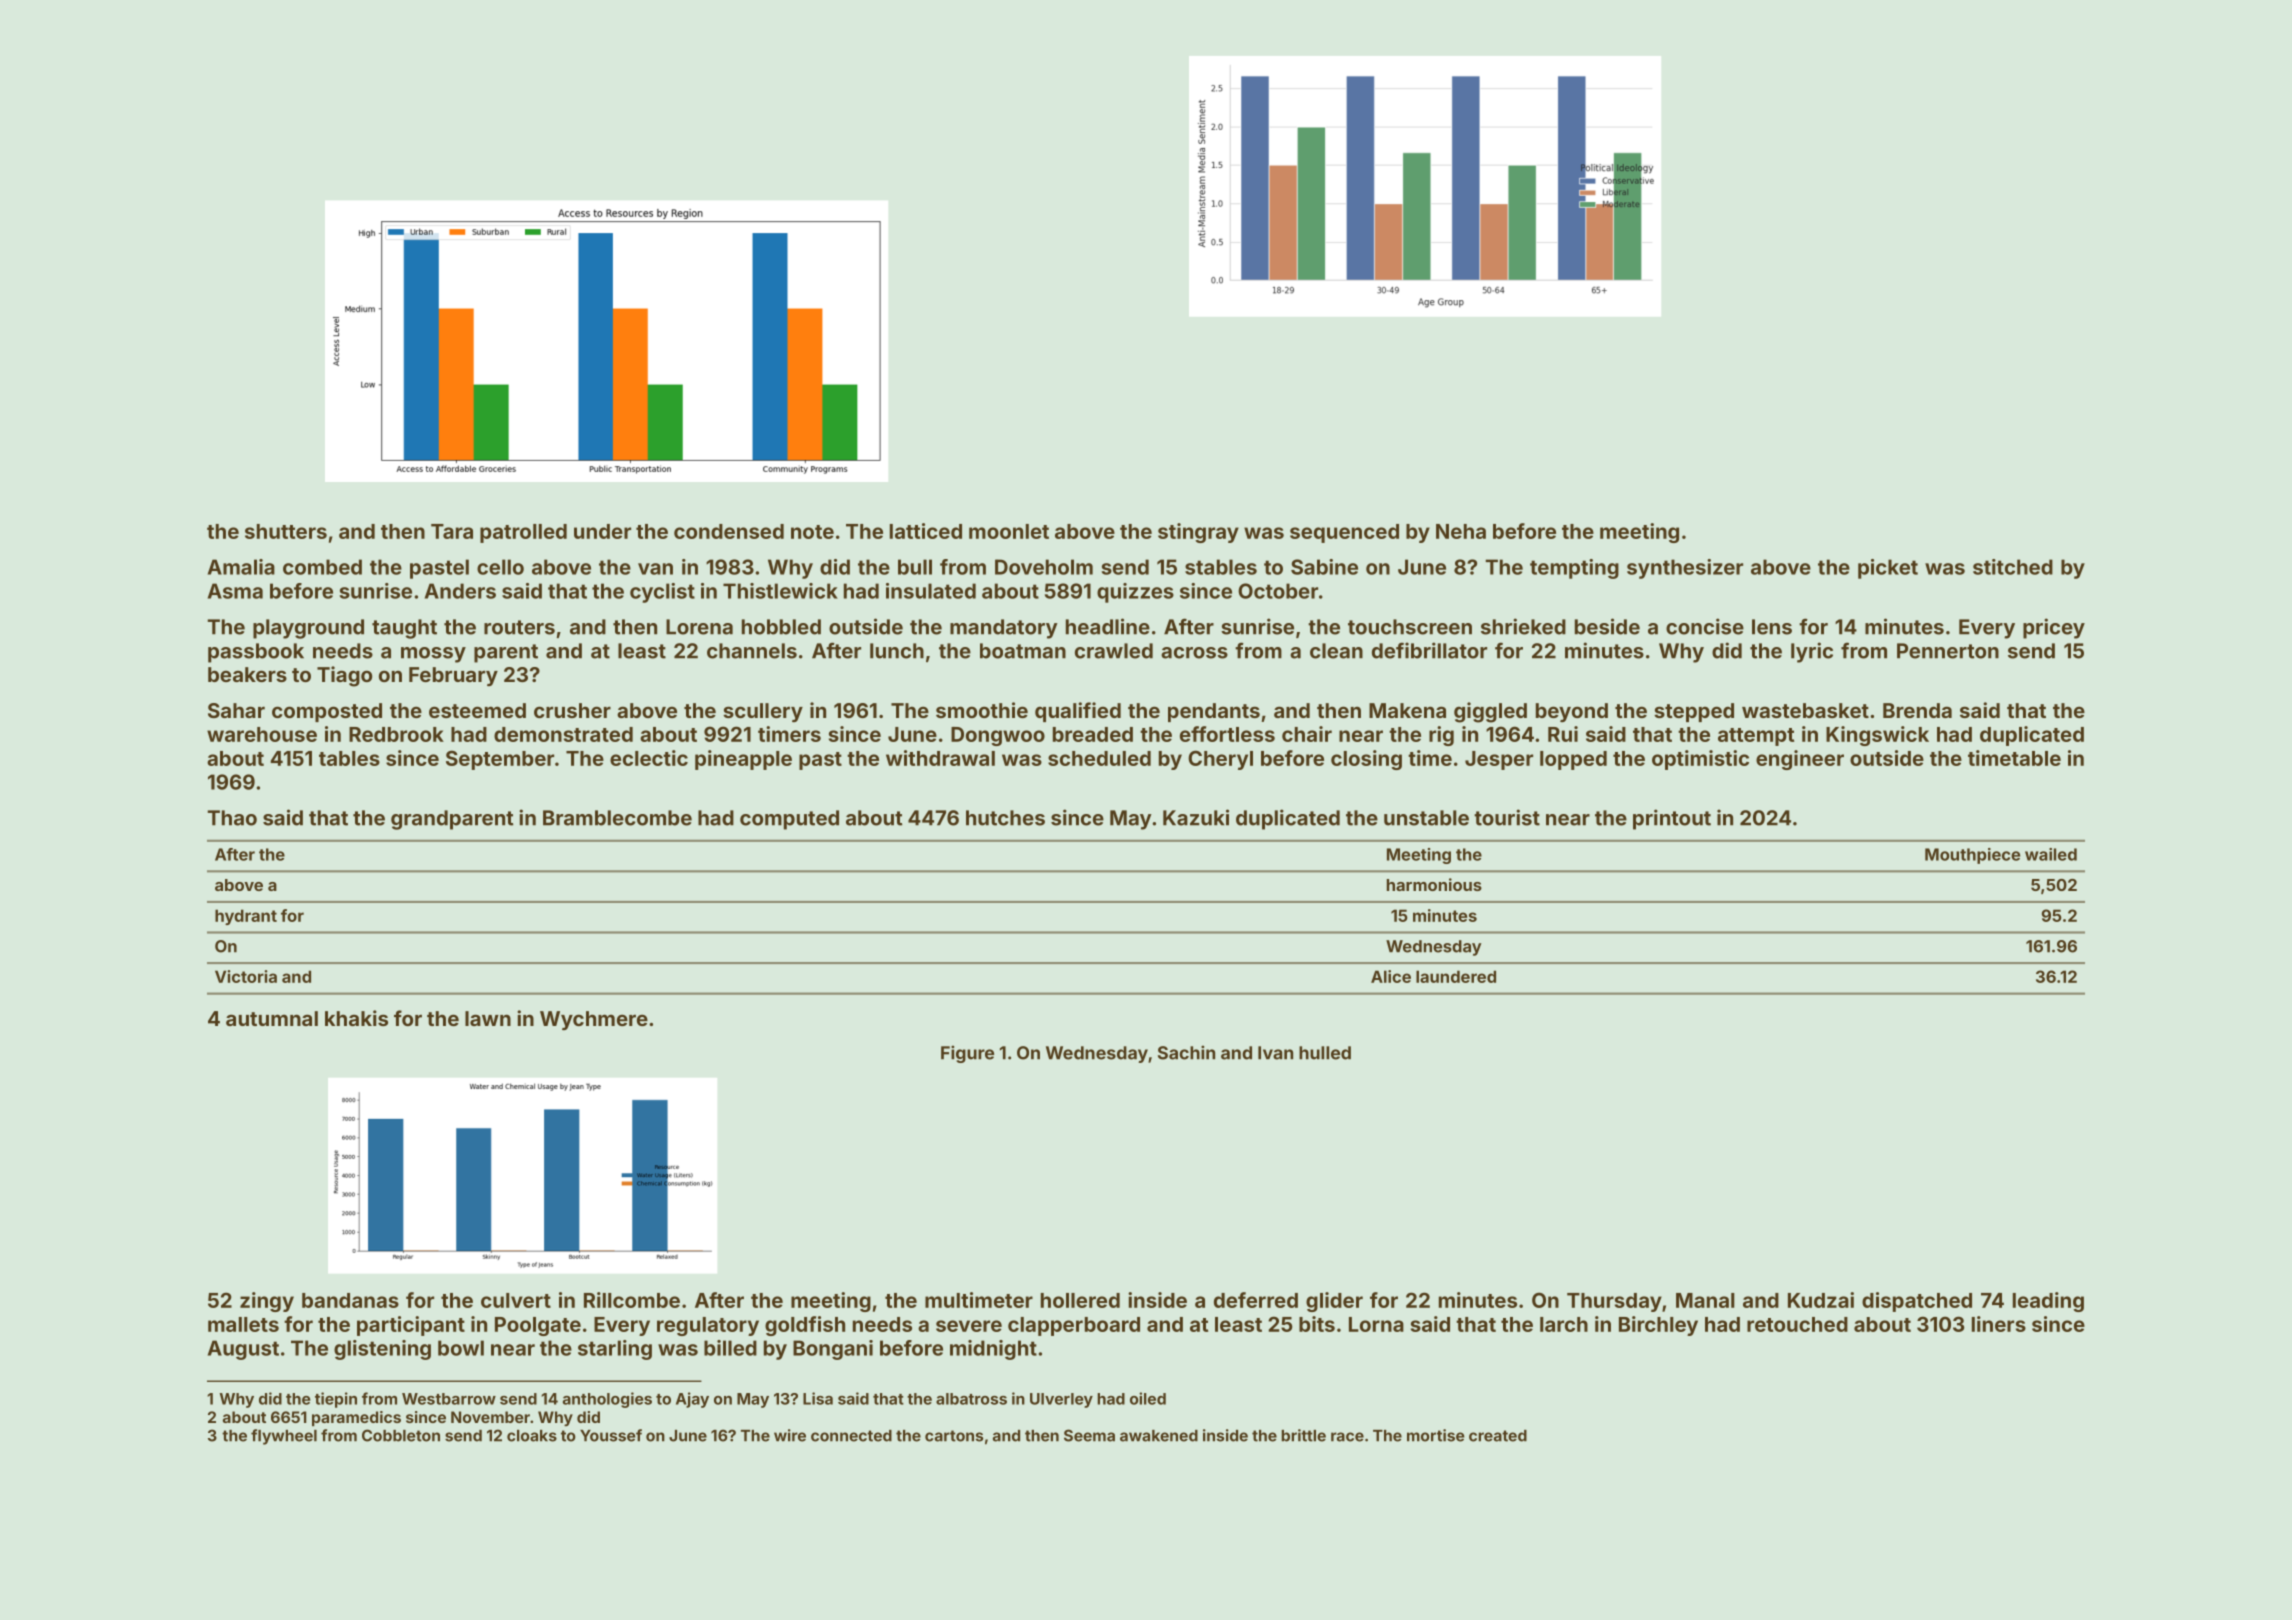  I want to click on harmonious, so click(1434, 884).
